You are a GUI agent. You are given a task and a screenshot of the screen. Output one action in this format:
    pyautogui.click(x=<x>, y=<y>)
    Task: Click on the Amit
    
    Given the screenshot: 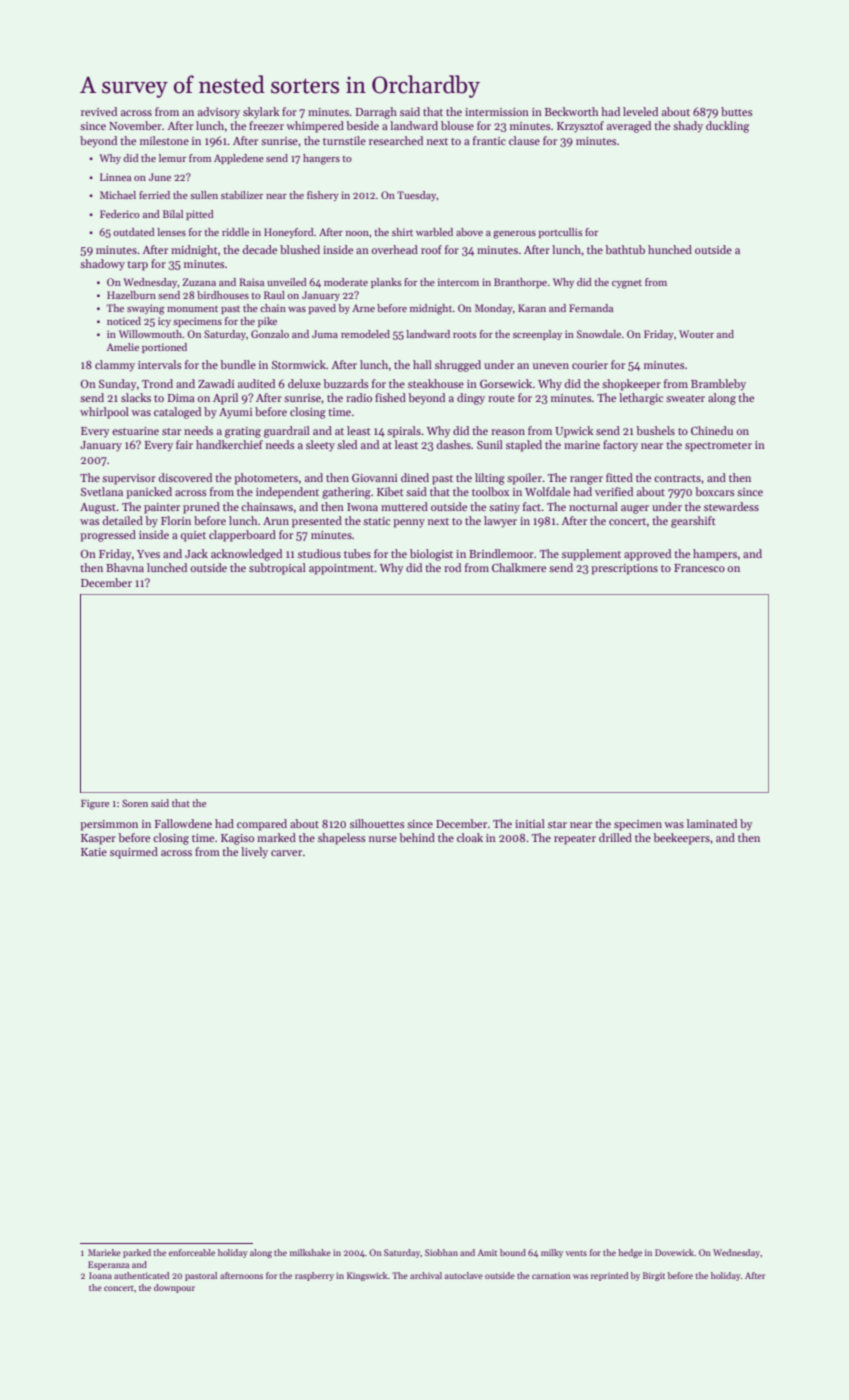 What is the action you would take?
    pyautogui.click(x=487, y=1252)
